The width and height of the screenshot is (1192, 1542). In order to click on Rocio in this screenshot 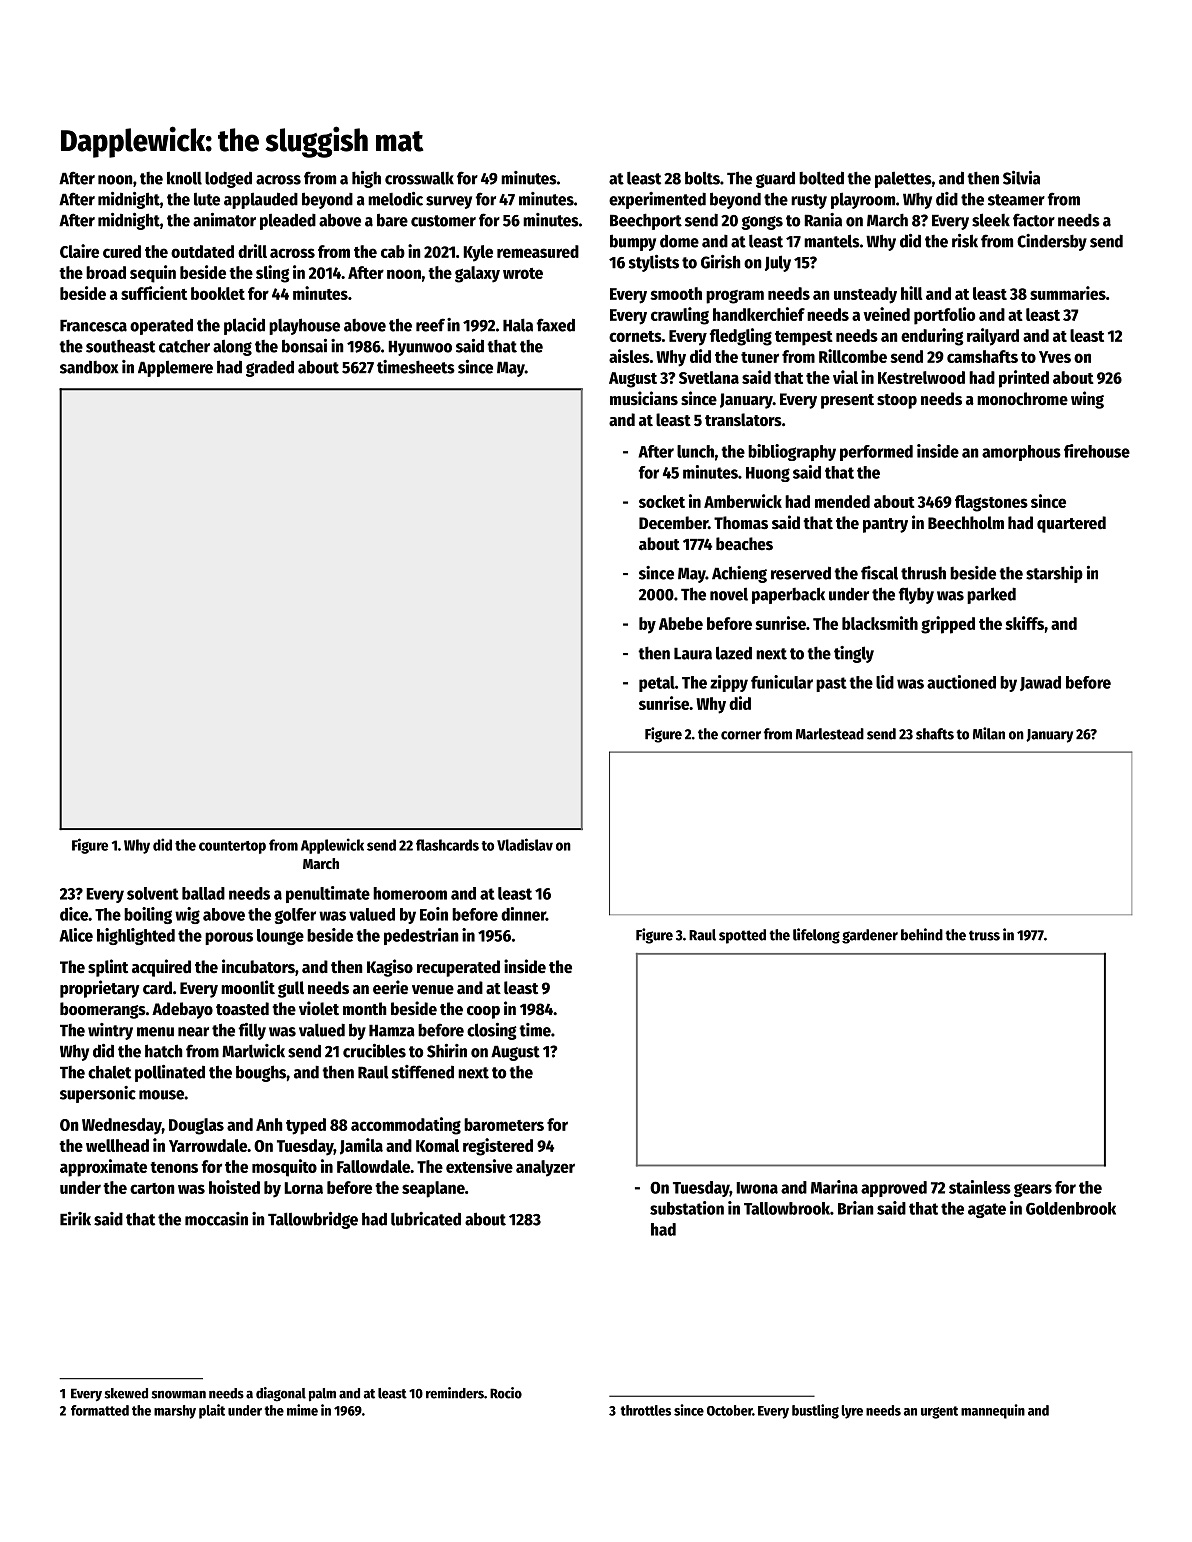, I will do `click(506, 1393)`.
